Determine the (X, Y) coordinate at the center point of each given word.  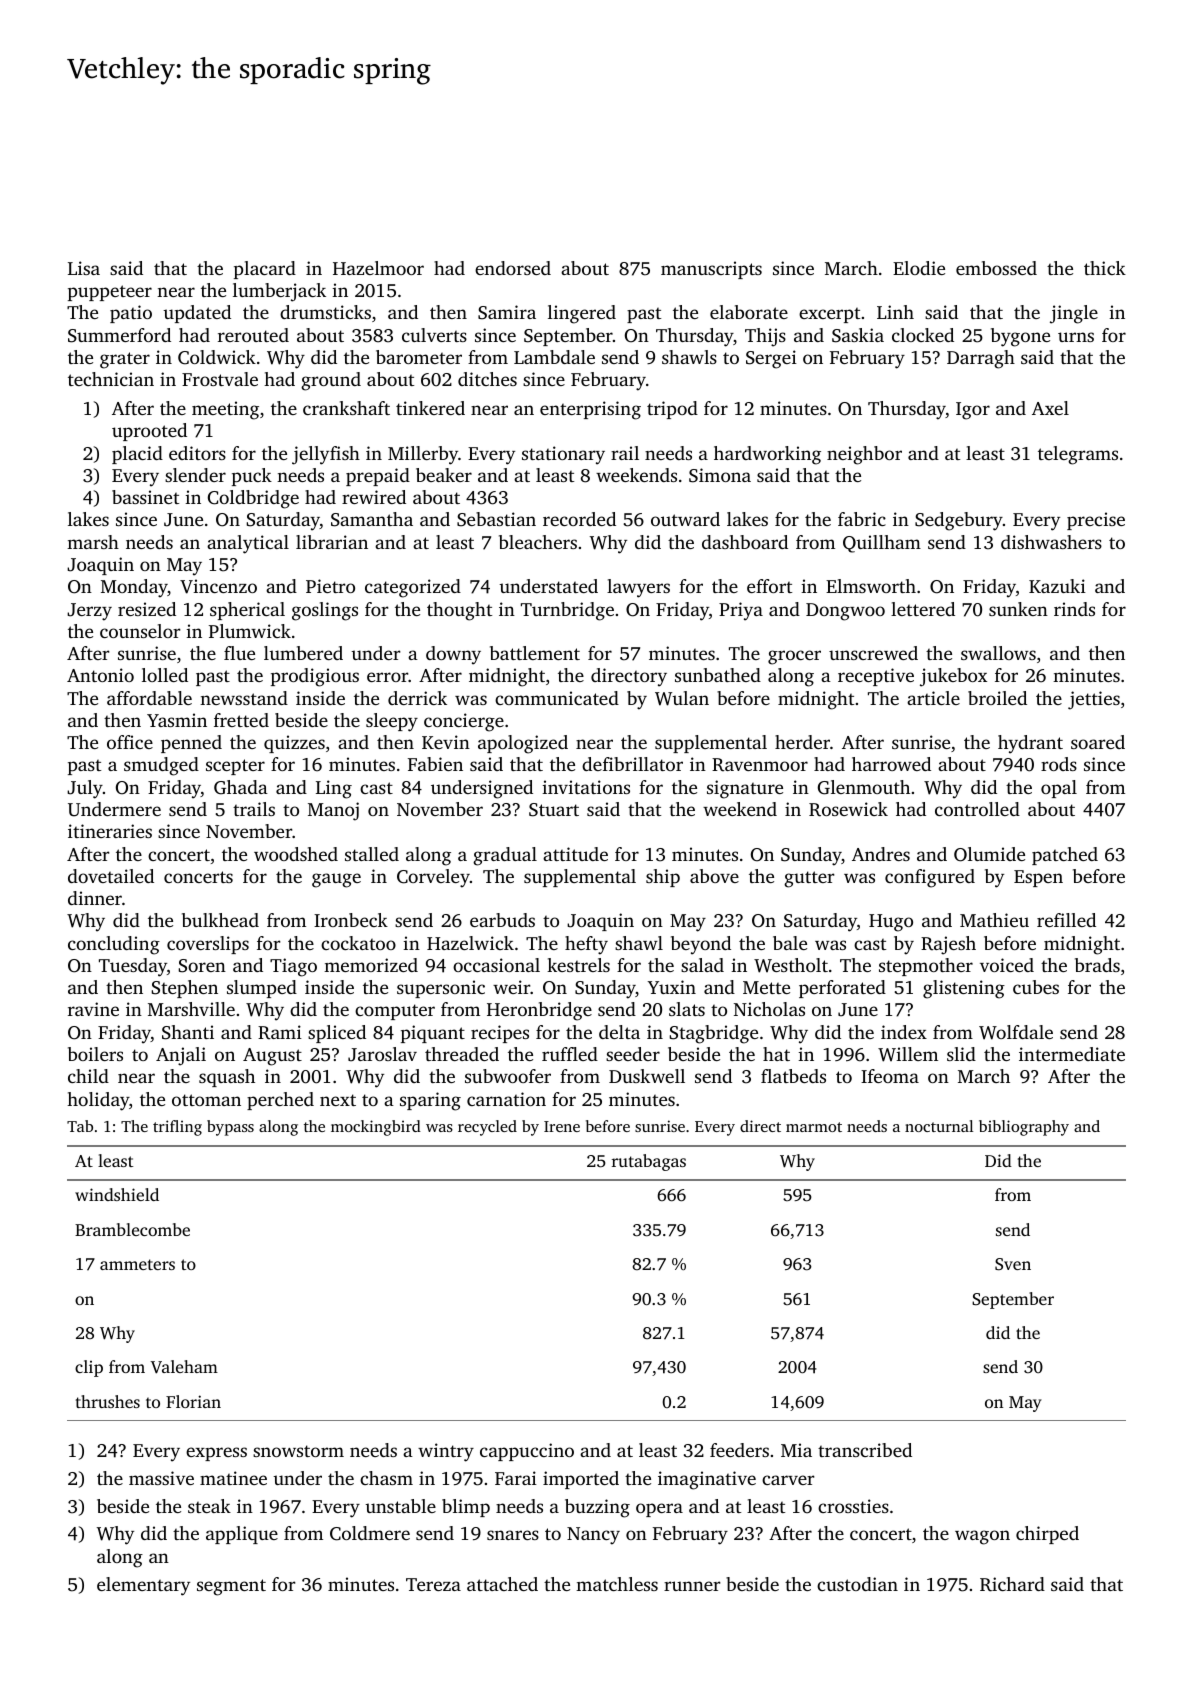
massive (161, 1478)
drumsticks (325, 312)
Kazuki (1057, 586)
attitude (575, 854)
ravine (93, 1009)
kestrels (578, 965)
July (85, 789)
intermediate (1072, 1054)
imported (581, 1480)
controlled (977, 809)
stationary (563, 455)
